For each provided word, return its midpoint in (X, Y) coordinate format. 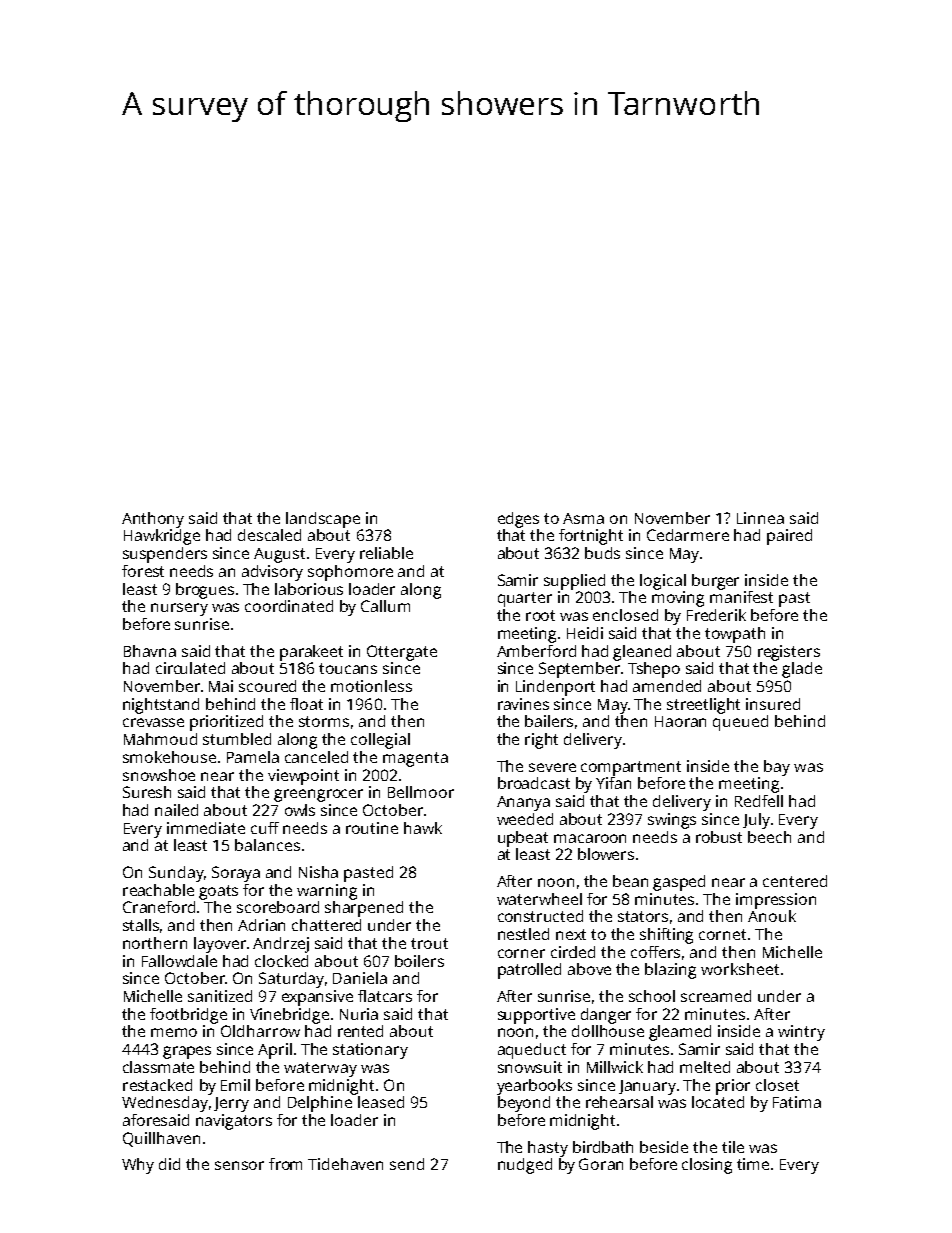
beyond (524, 1104)
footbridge (188, 1016)
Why (138, 1166)
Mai (221, 686)
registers (789, 653)
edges (518, 520)
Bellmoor (421, 792)
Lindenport (555, 688)
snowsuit (530, 1067)
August (279, 555)
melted (705, 1067)
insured (773, 704)
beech (769, 837)
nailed (176, 810)
